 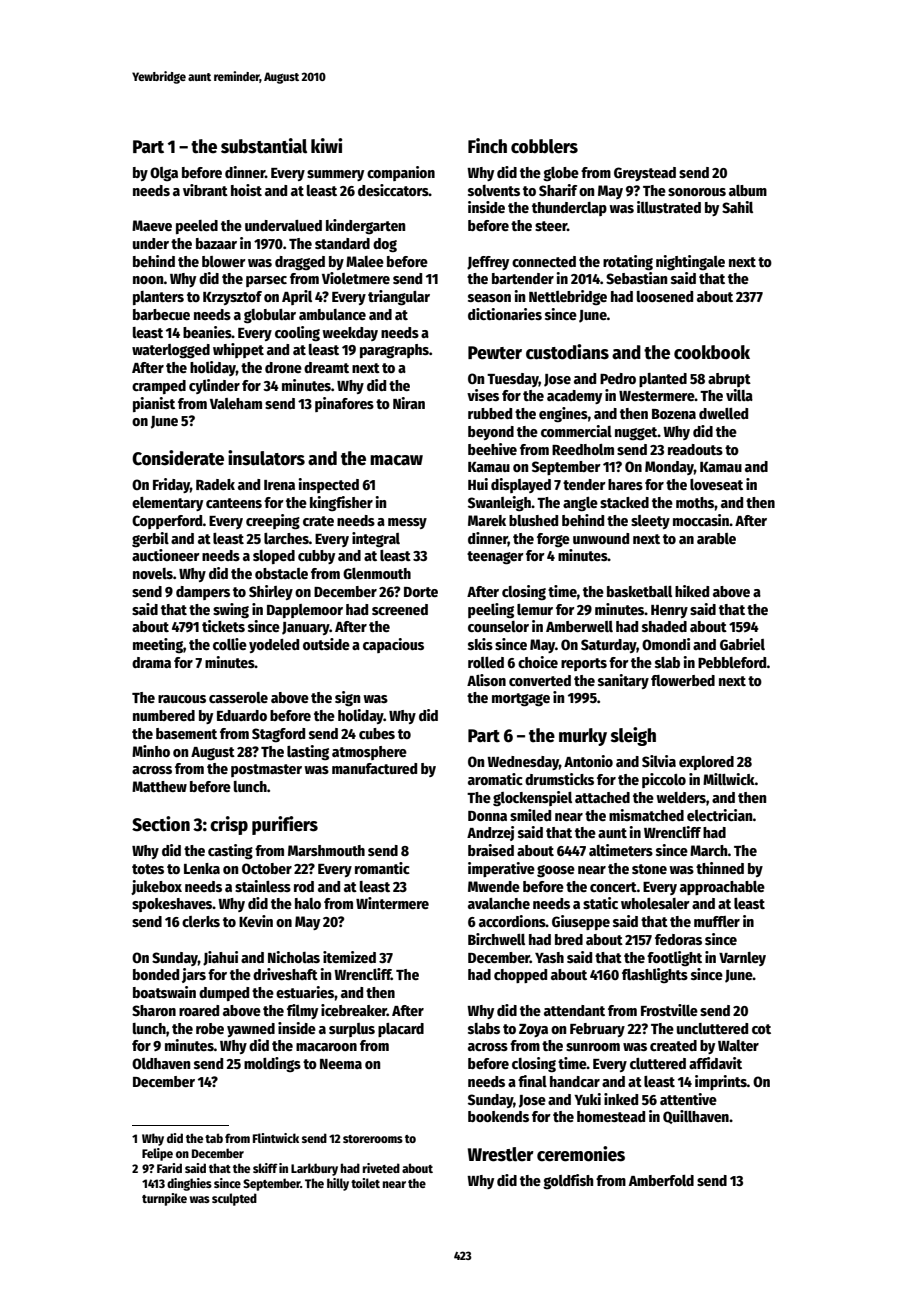 I want to click on Finch, so click(x=487, y=146).
